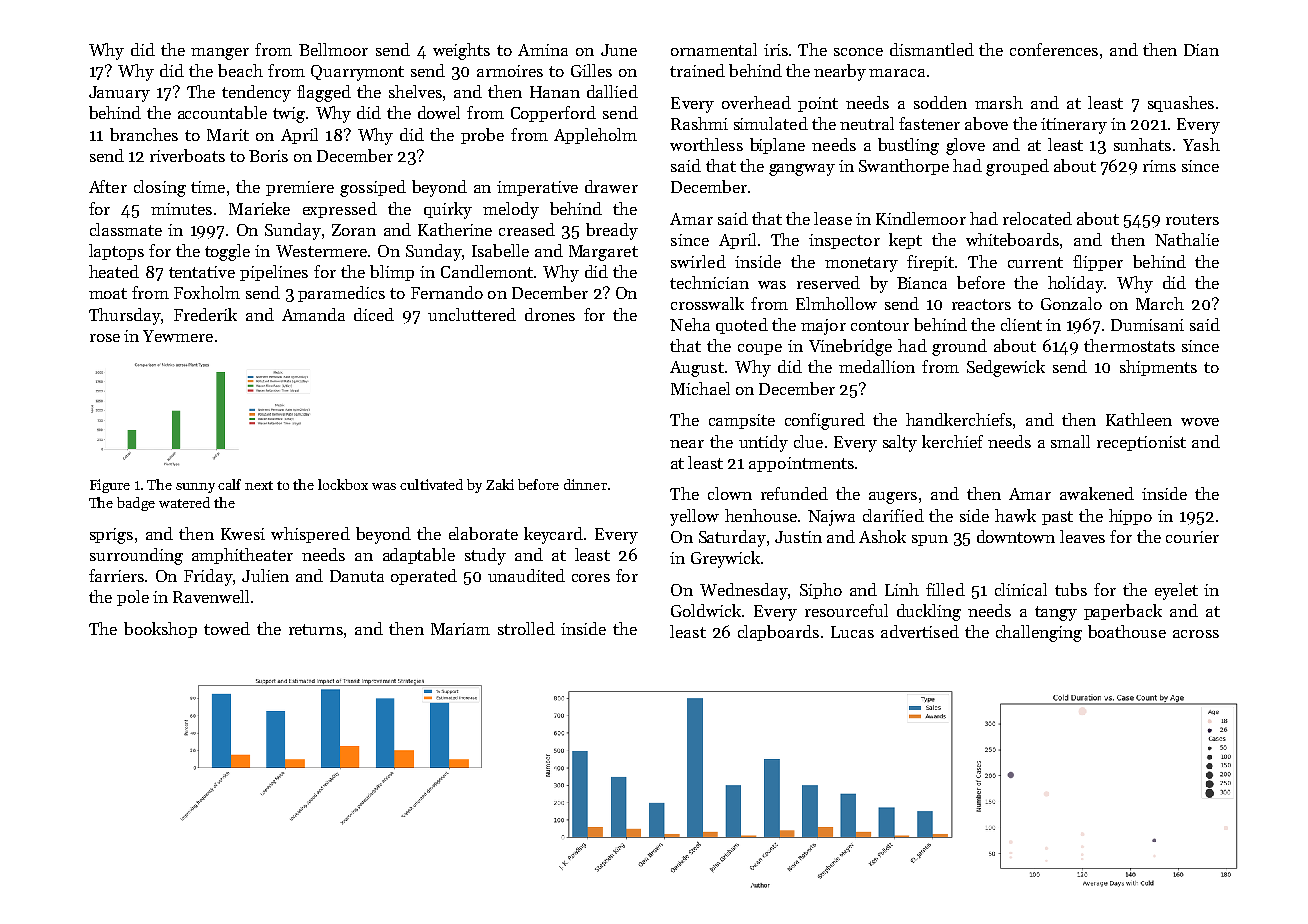 The image size is (1308, 924). Describe the element at coordinates (1070, 441) in the page. I see `small` at that location.
